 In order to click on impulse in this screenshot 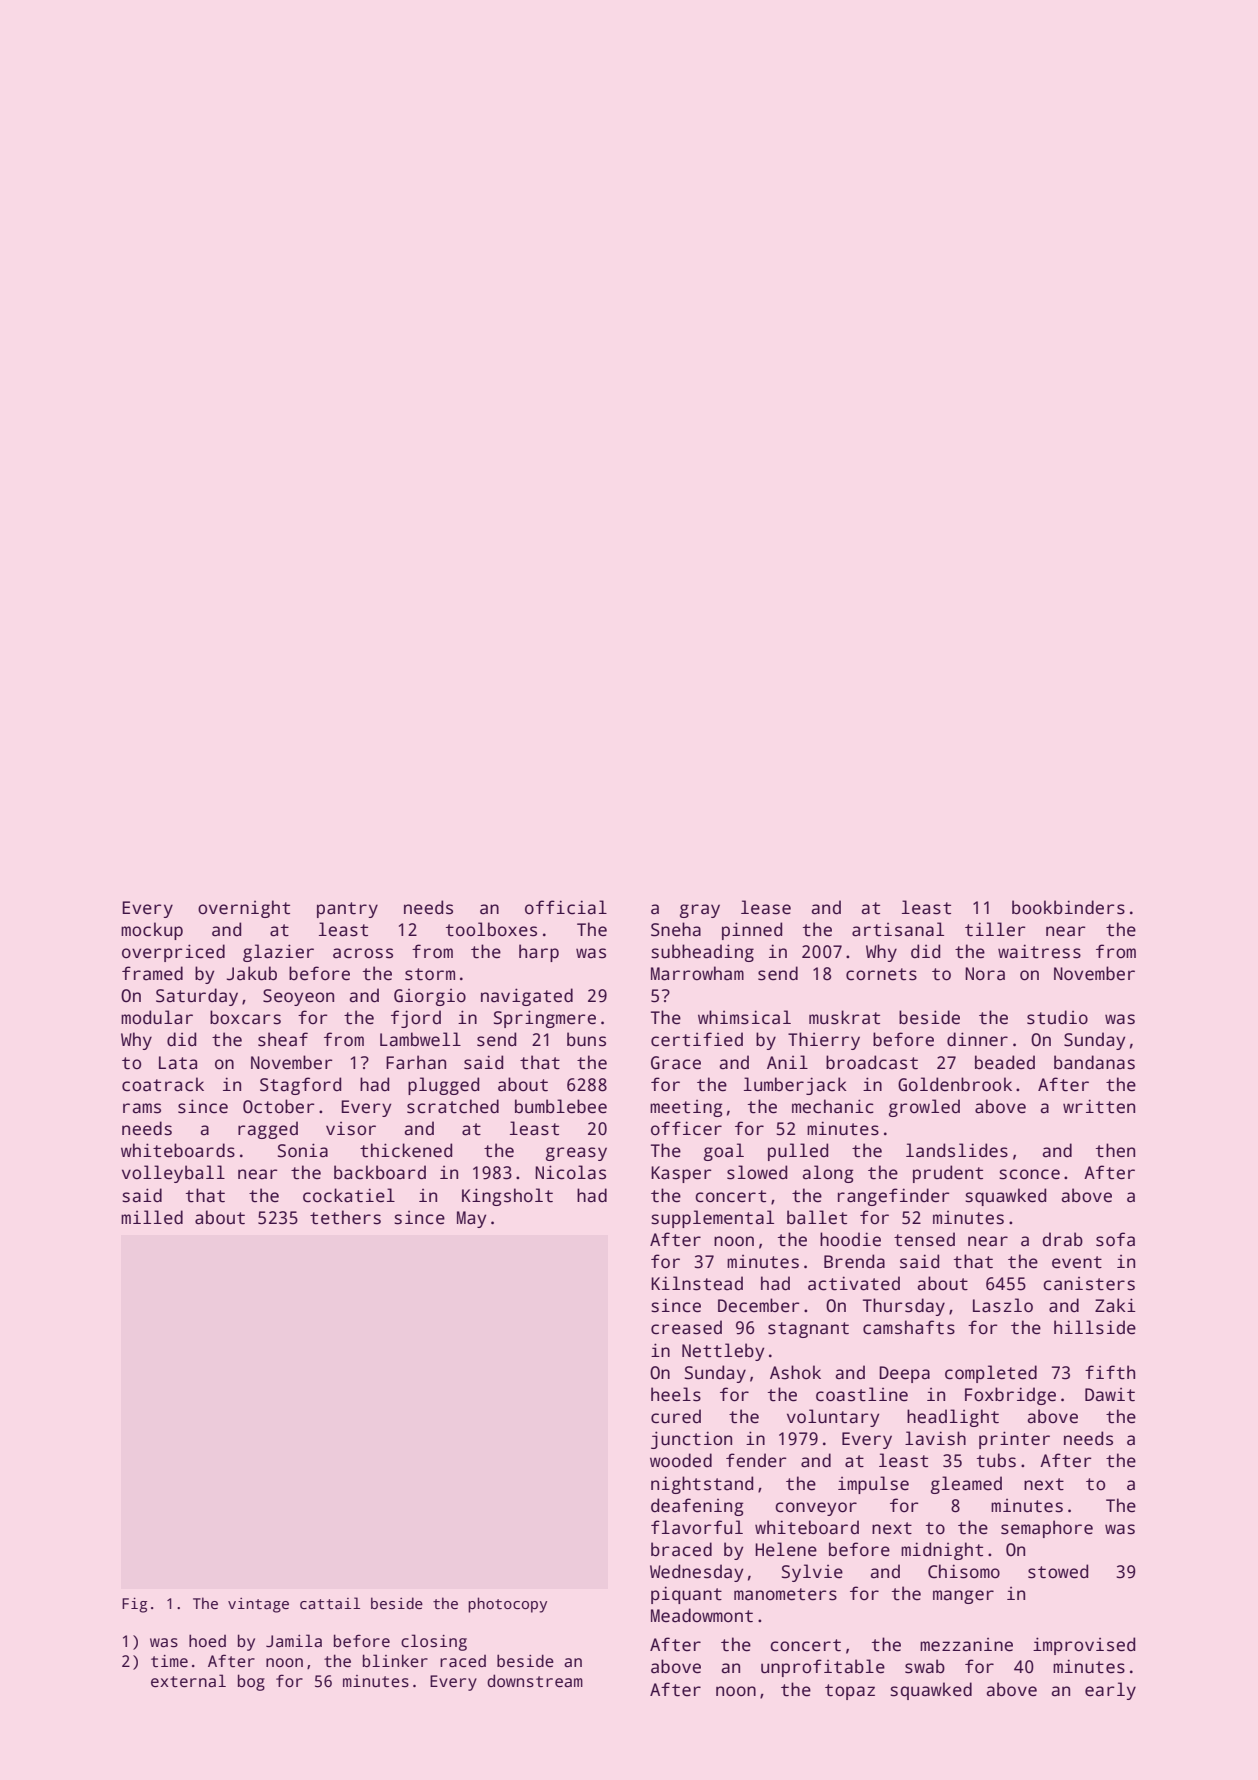, I will do `click(873, 1485)`.
